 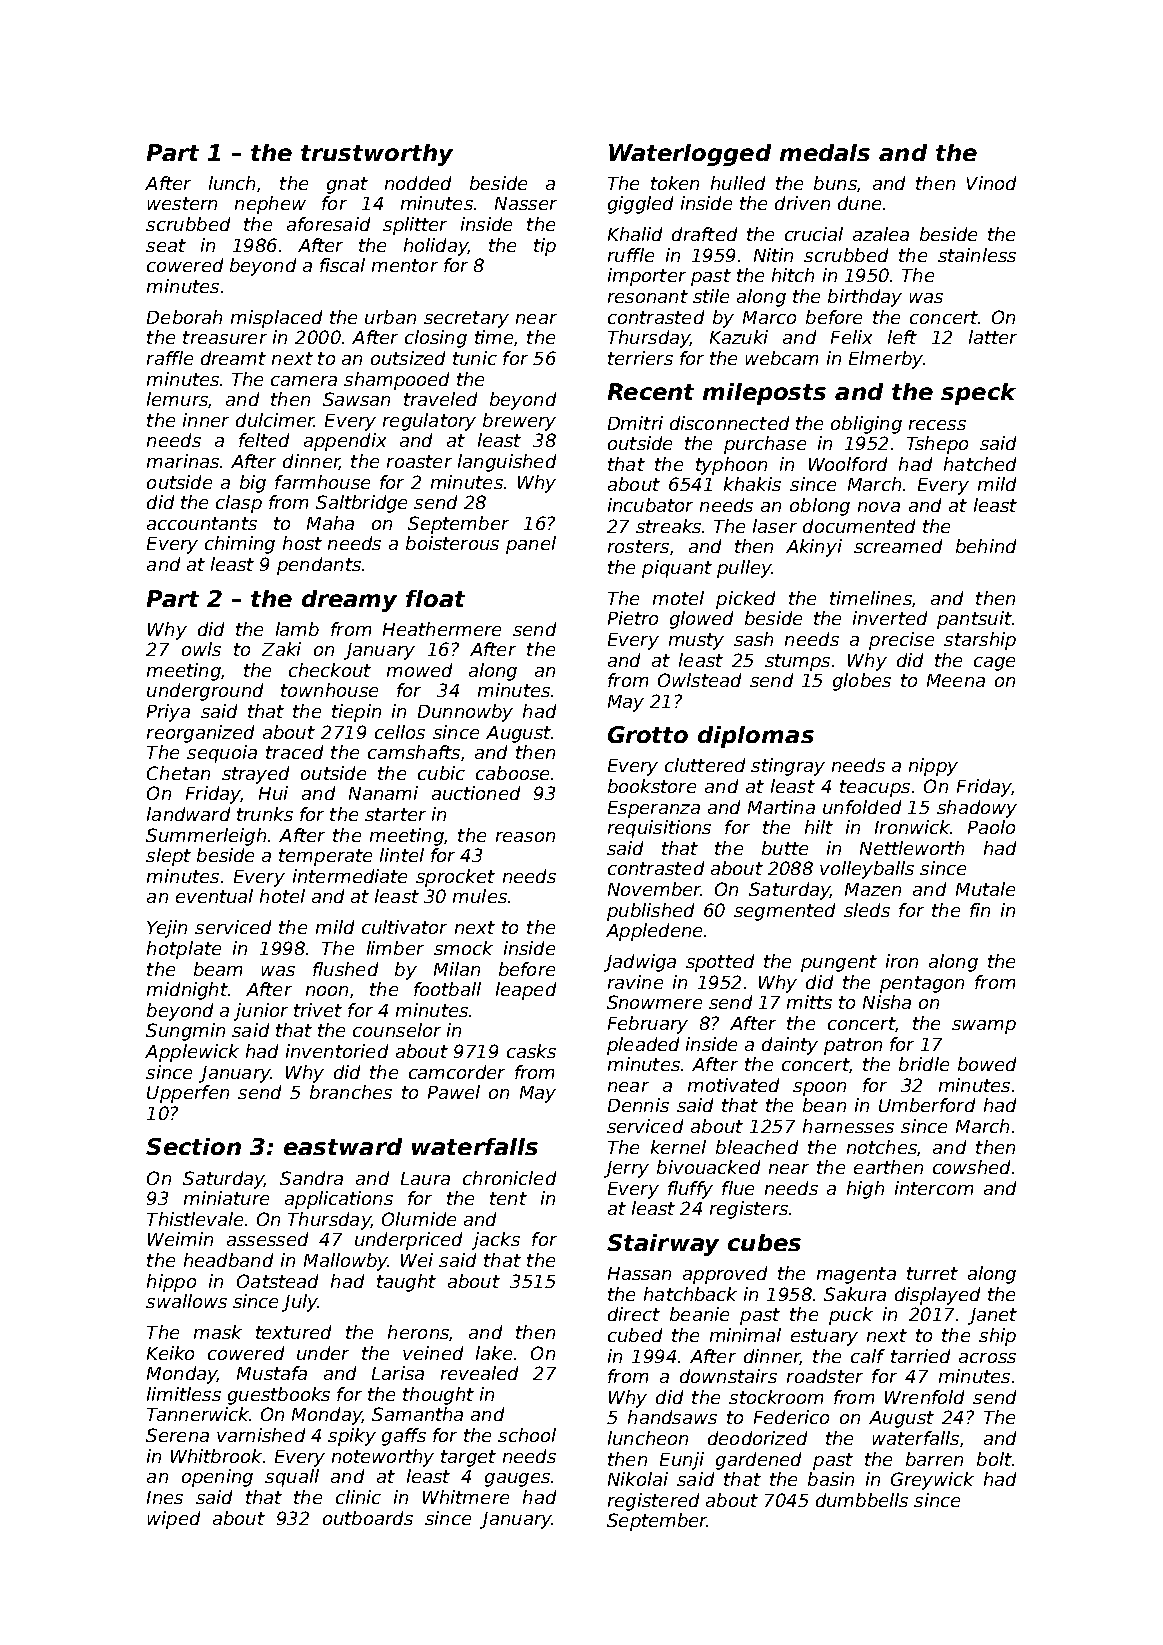 I want to click on shadowy, so click(x=977, y=809).
